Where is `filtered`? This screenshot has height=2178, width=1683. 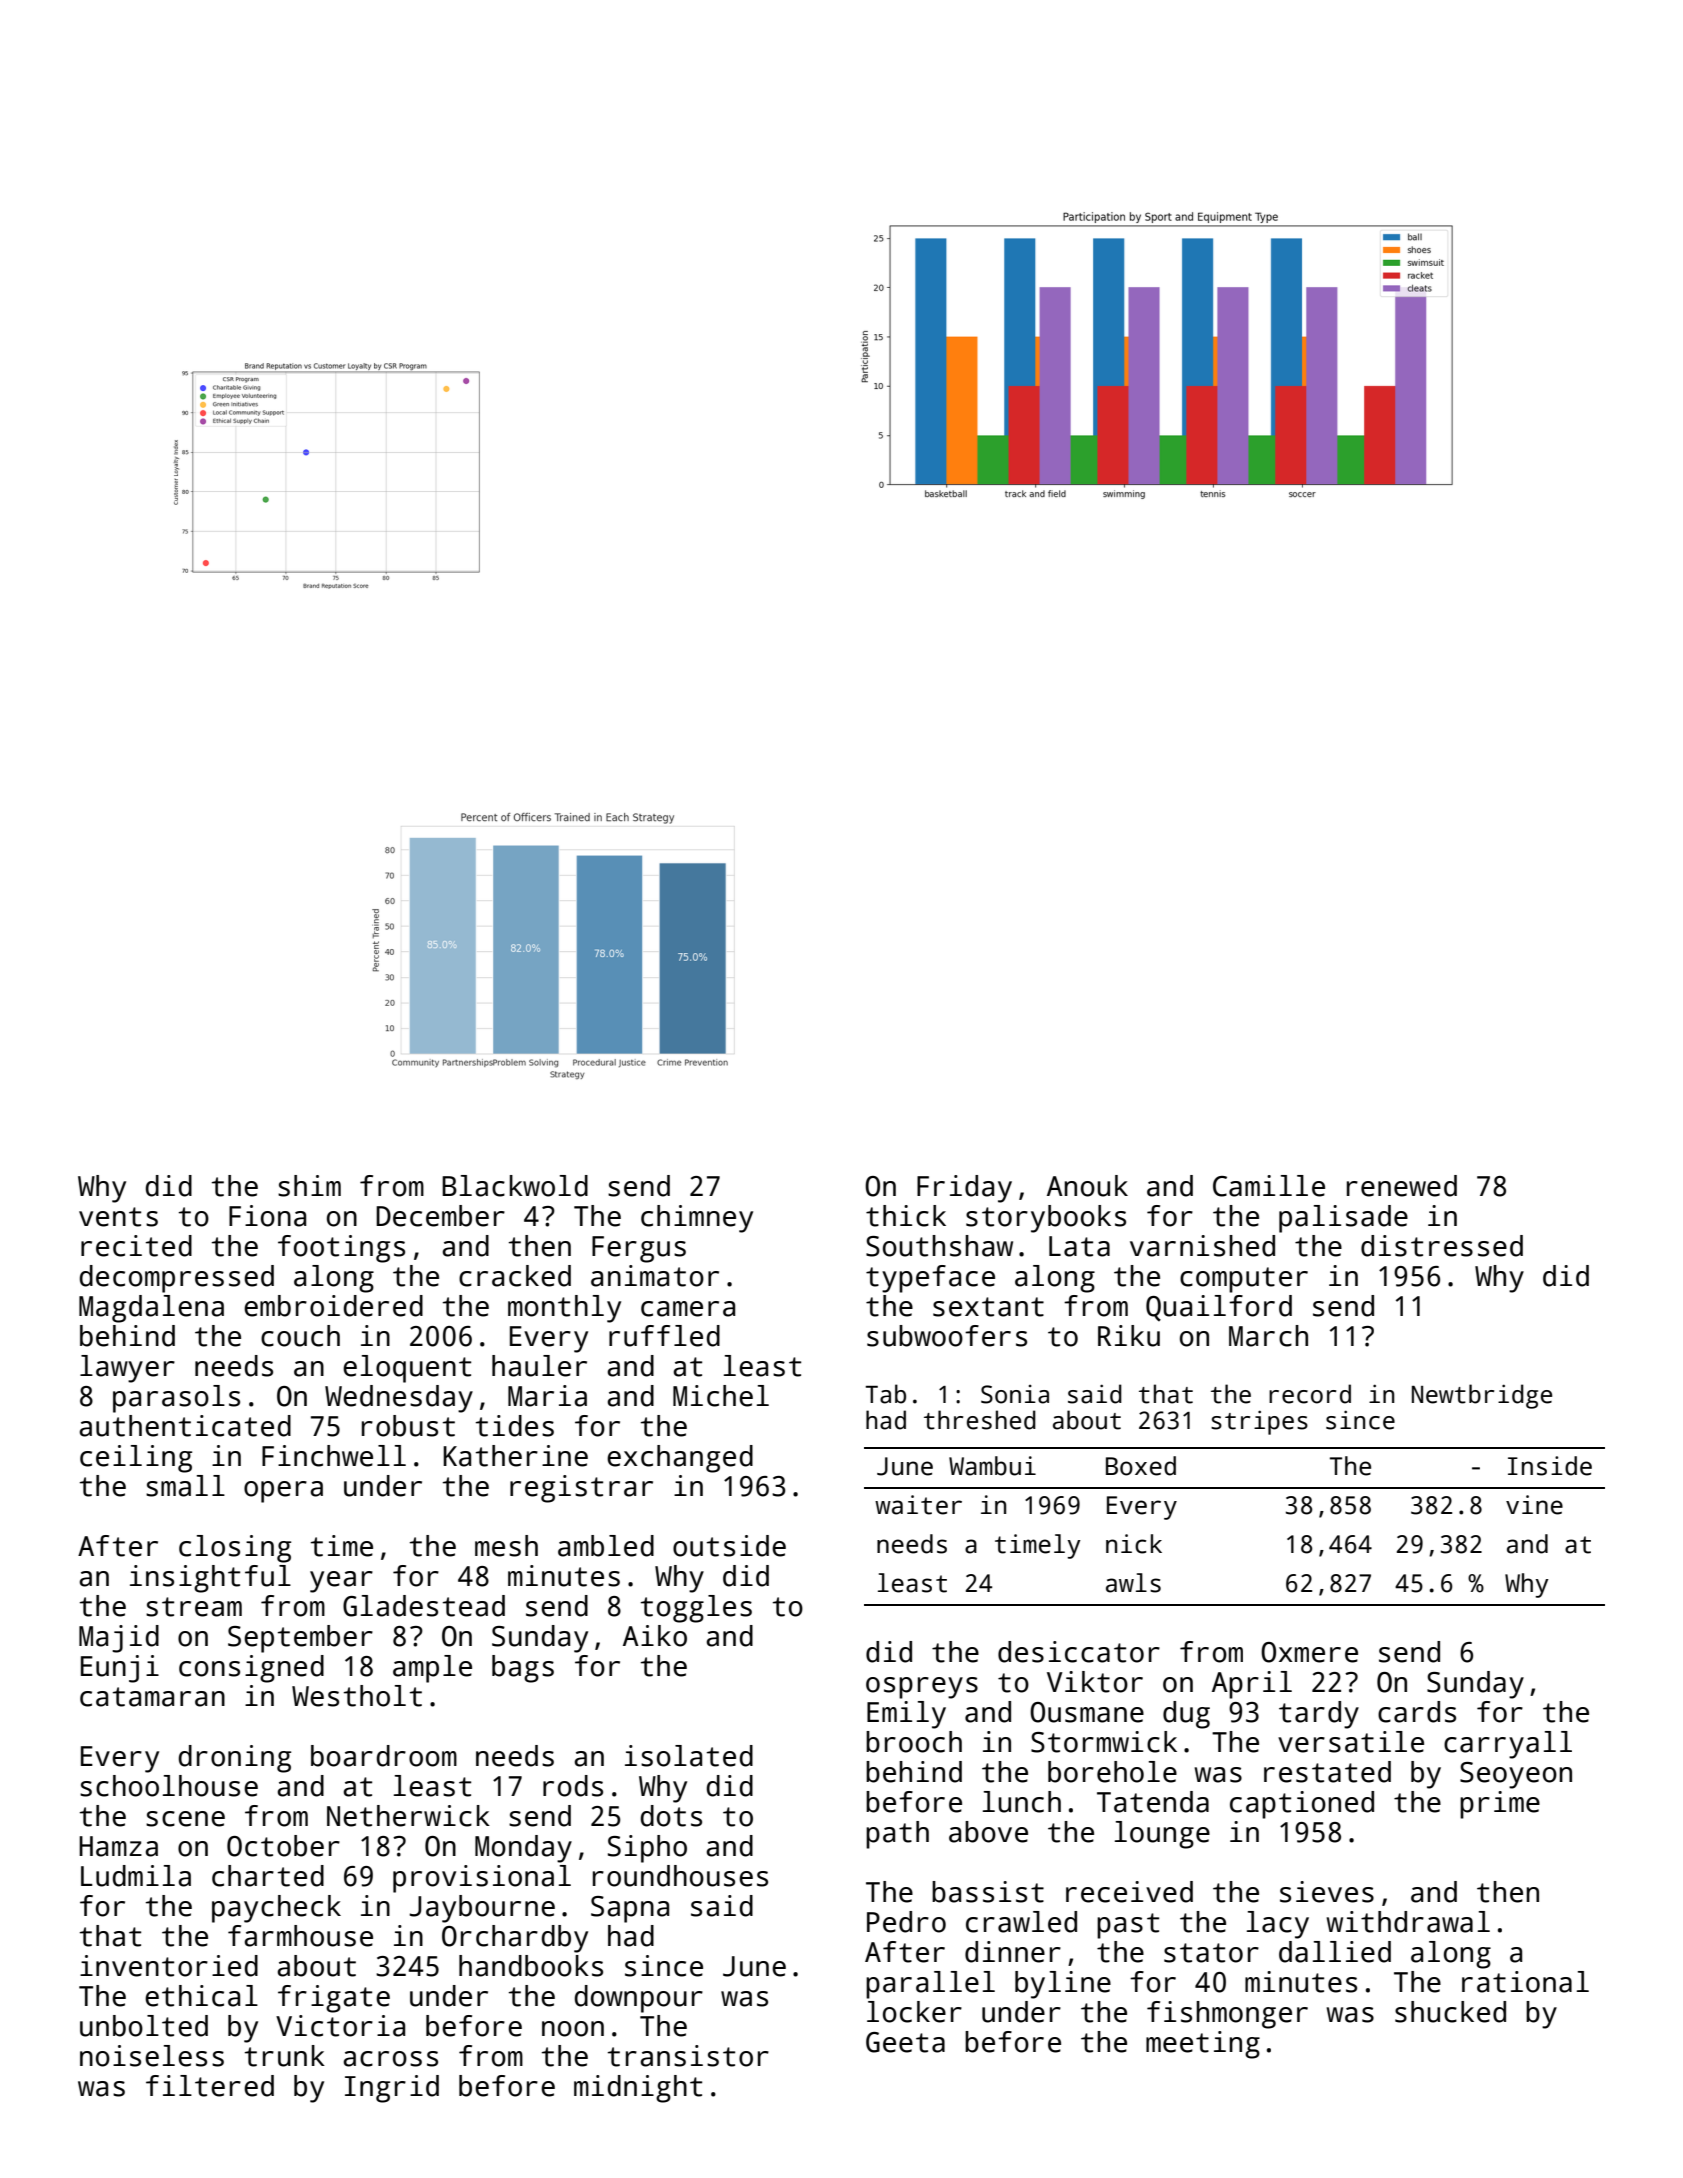 filtered is located at coordinates (210, 2086).
